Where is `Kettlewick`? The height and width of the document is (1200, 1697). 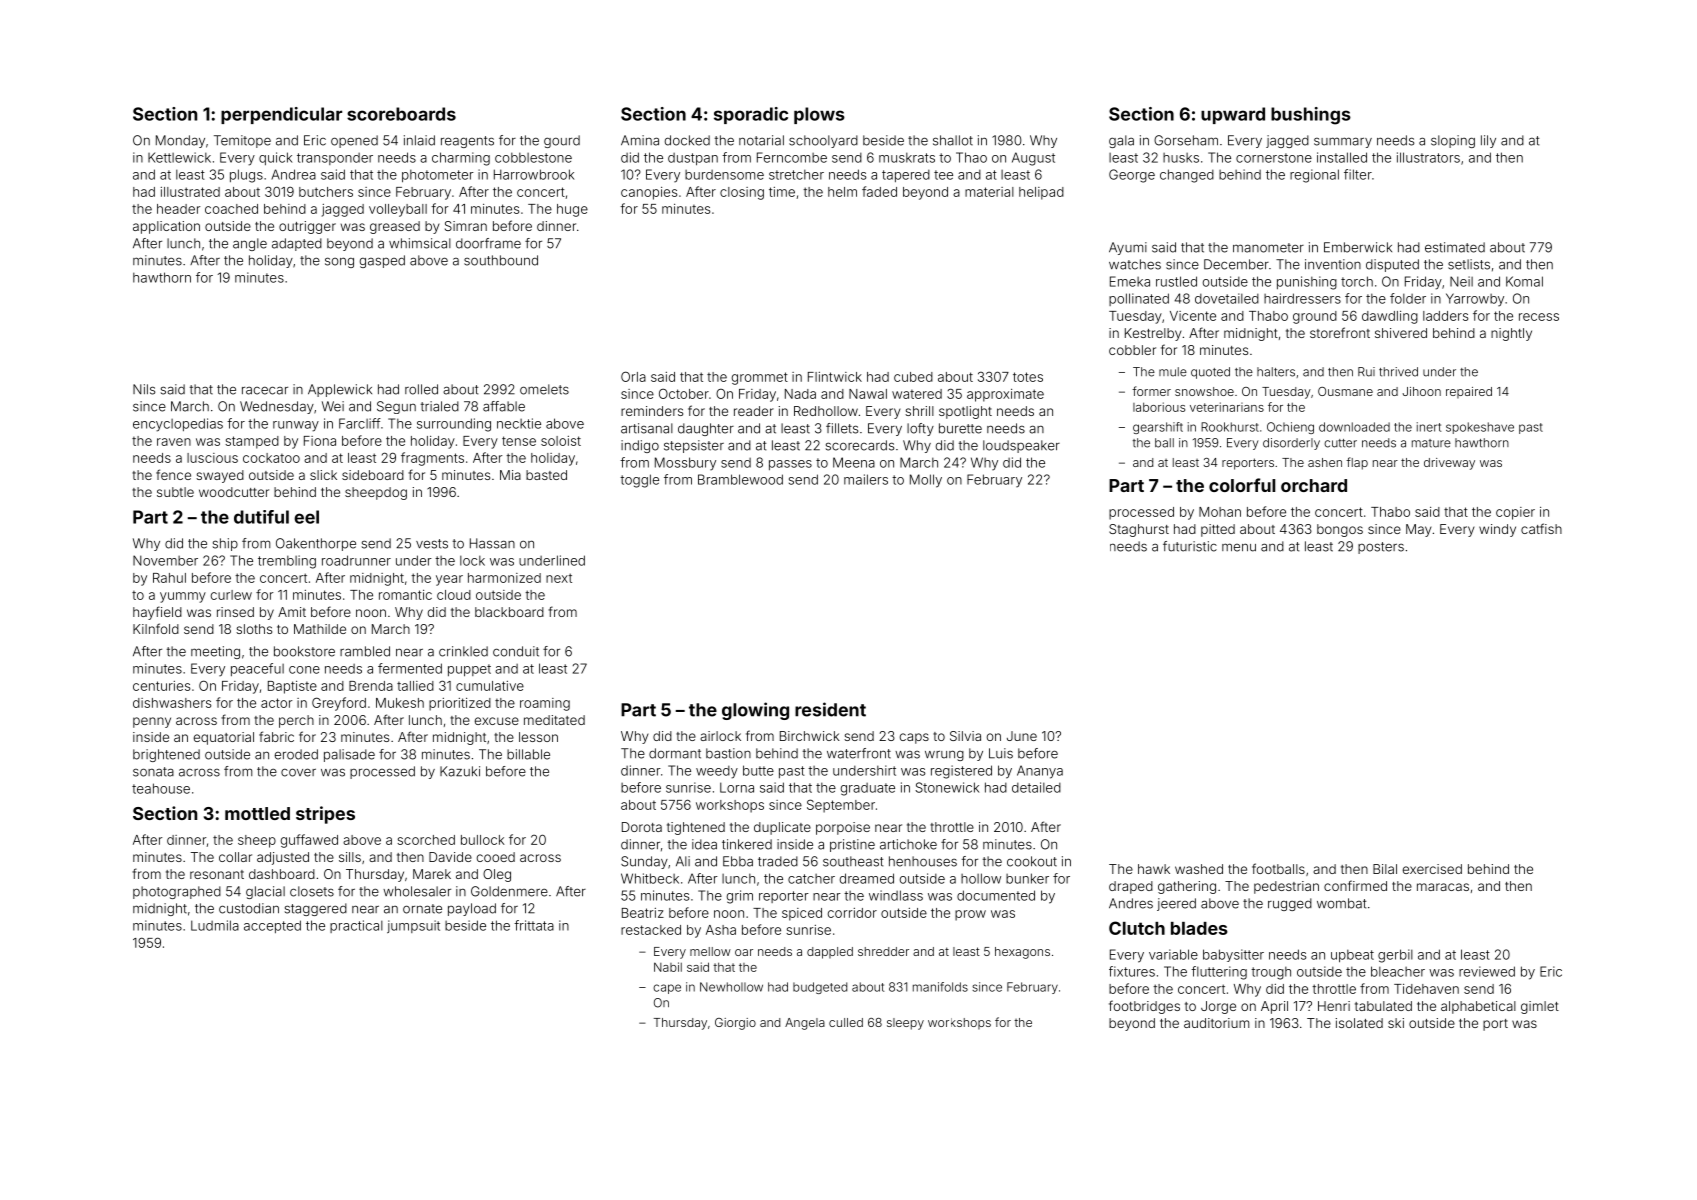
Kettlewick is located at coordinates (179, 157).
